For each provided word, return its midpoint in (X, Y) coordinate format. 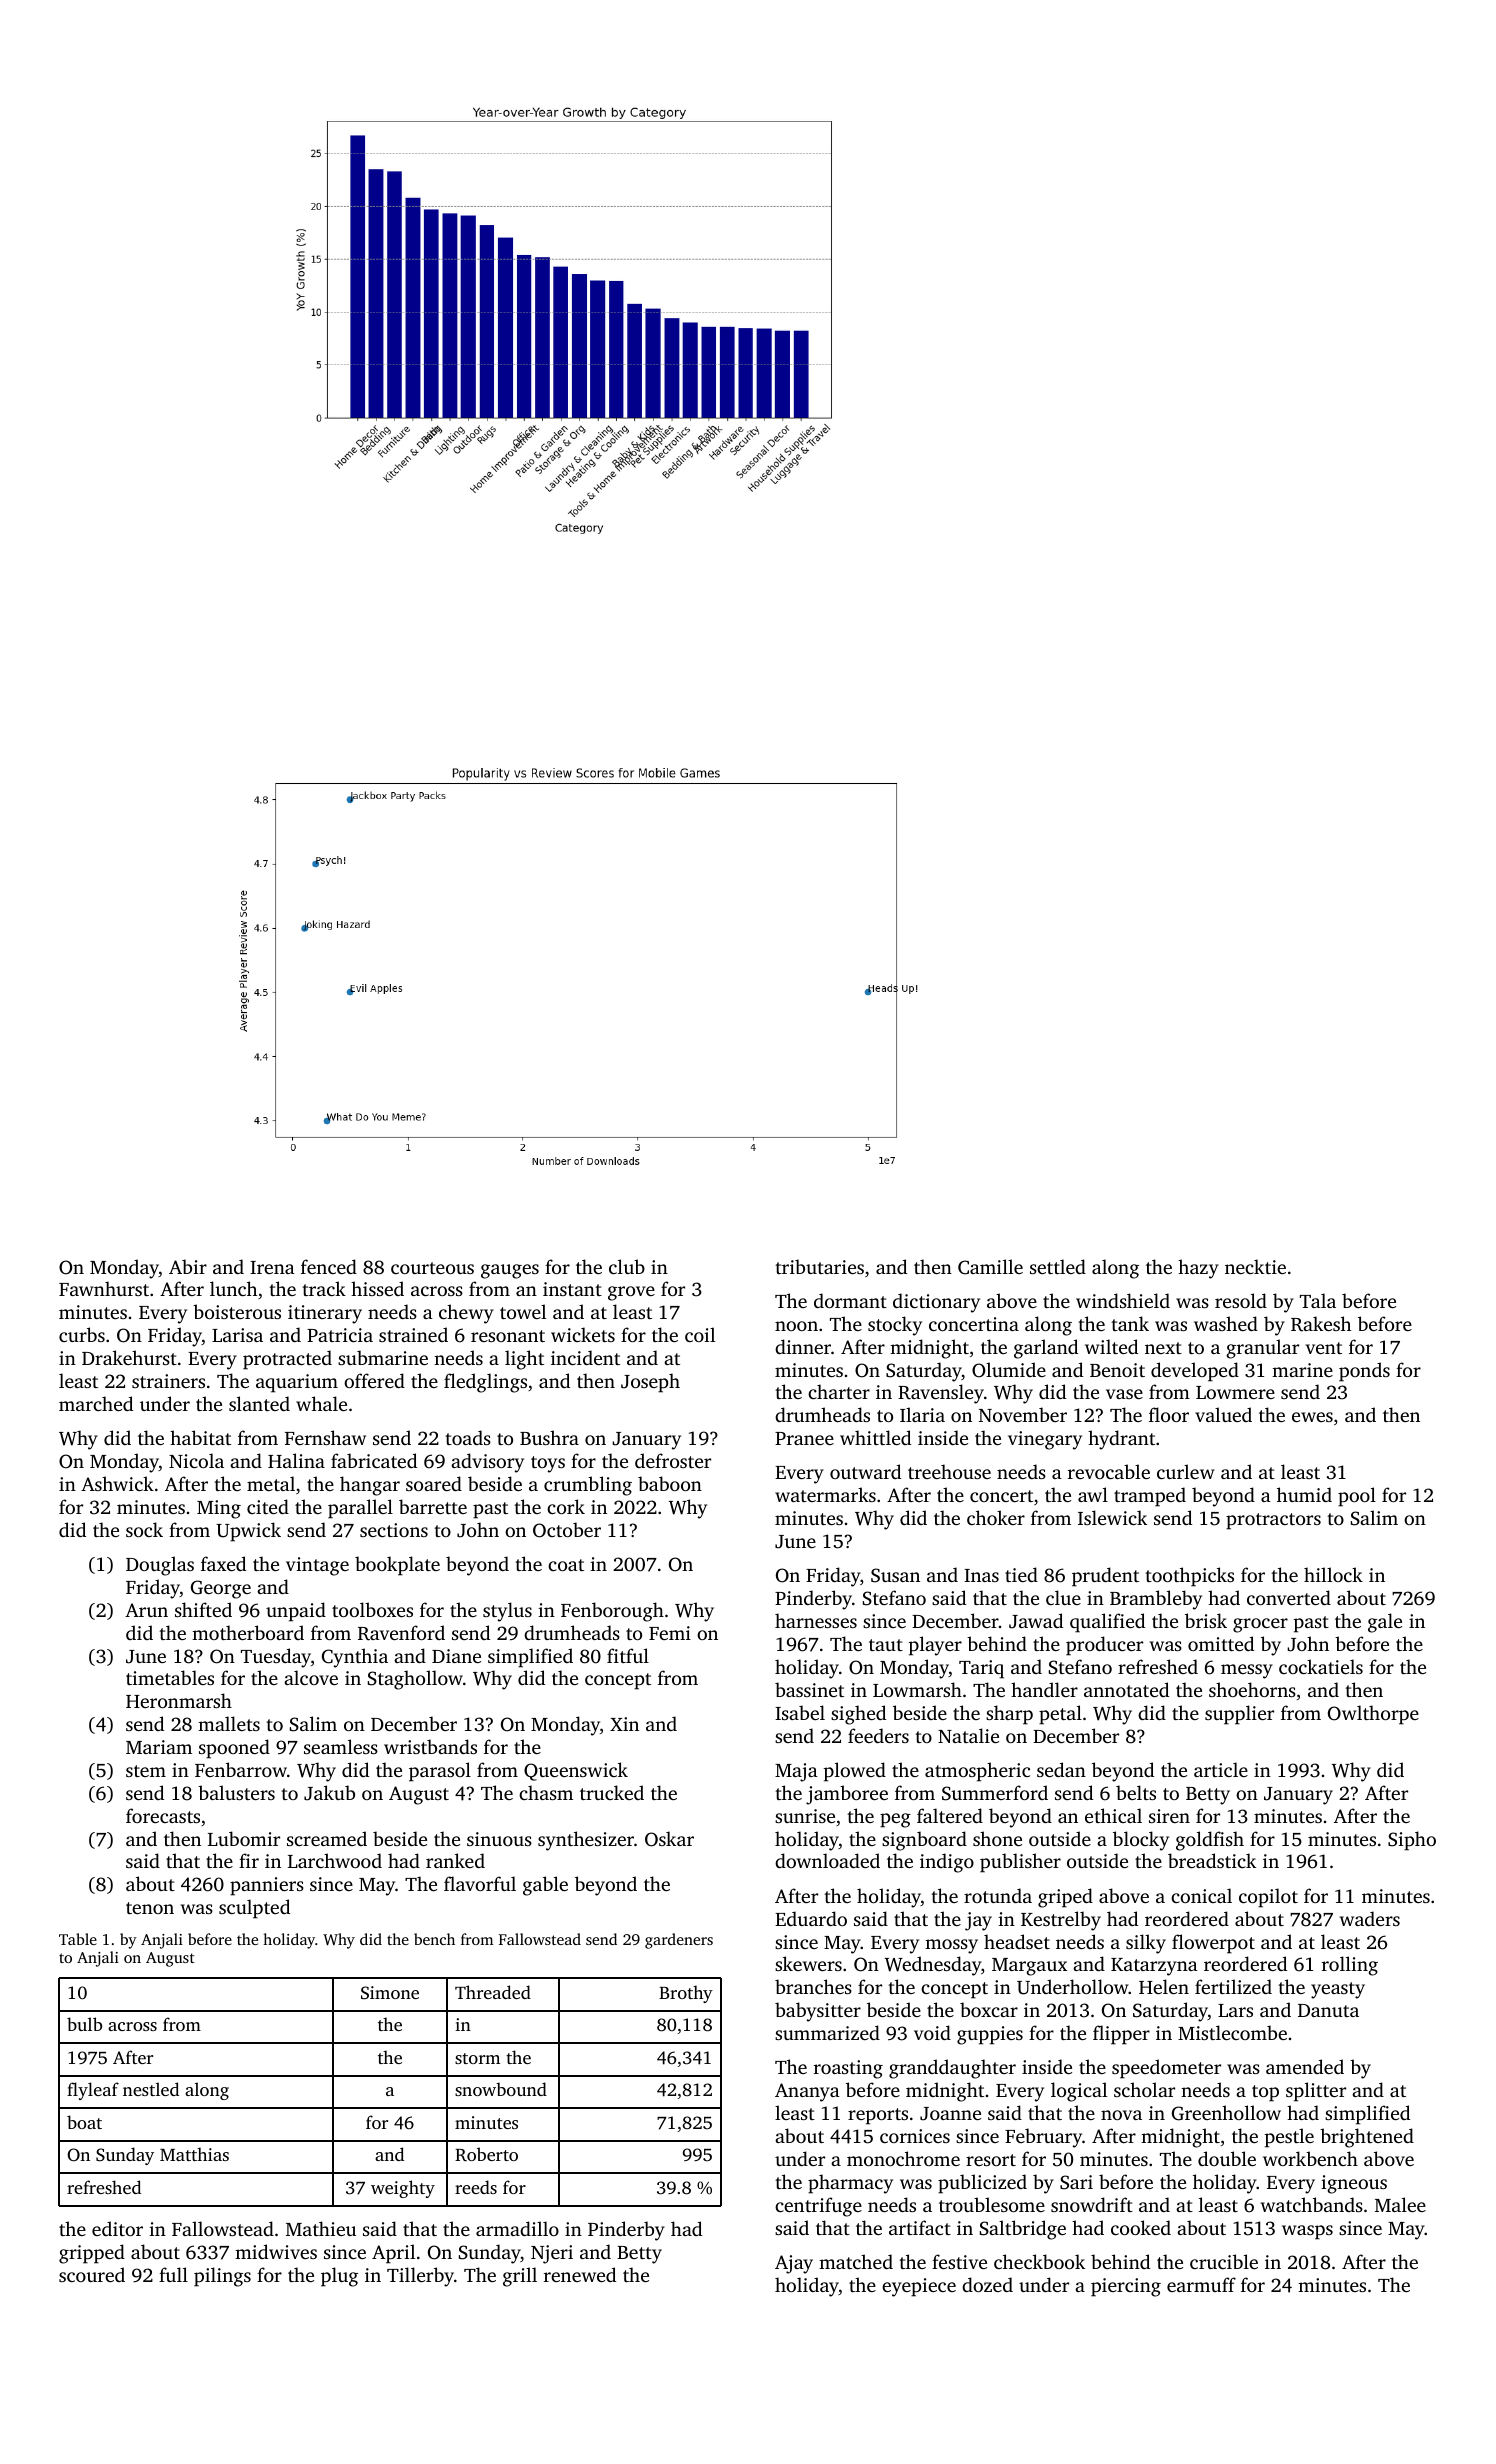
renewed (580, 2274)
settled (1058, 1266)
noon (796, 1326)
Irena (272, 1267)
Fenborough (612, 1612)
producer (1104, 1646)
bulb (84, 2024)
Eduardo (811, 1918)
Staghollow (415, 1680)
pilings (222, 2277)
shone (997, 1838)
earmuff (1201, 2284)
